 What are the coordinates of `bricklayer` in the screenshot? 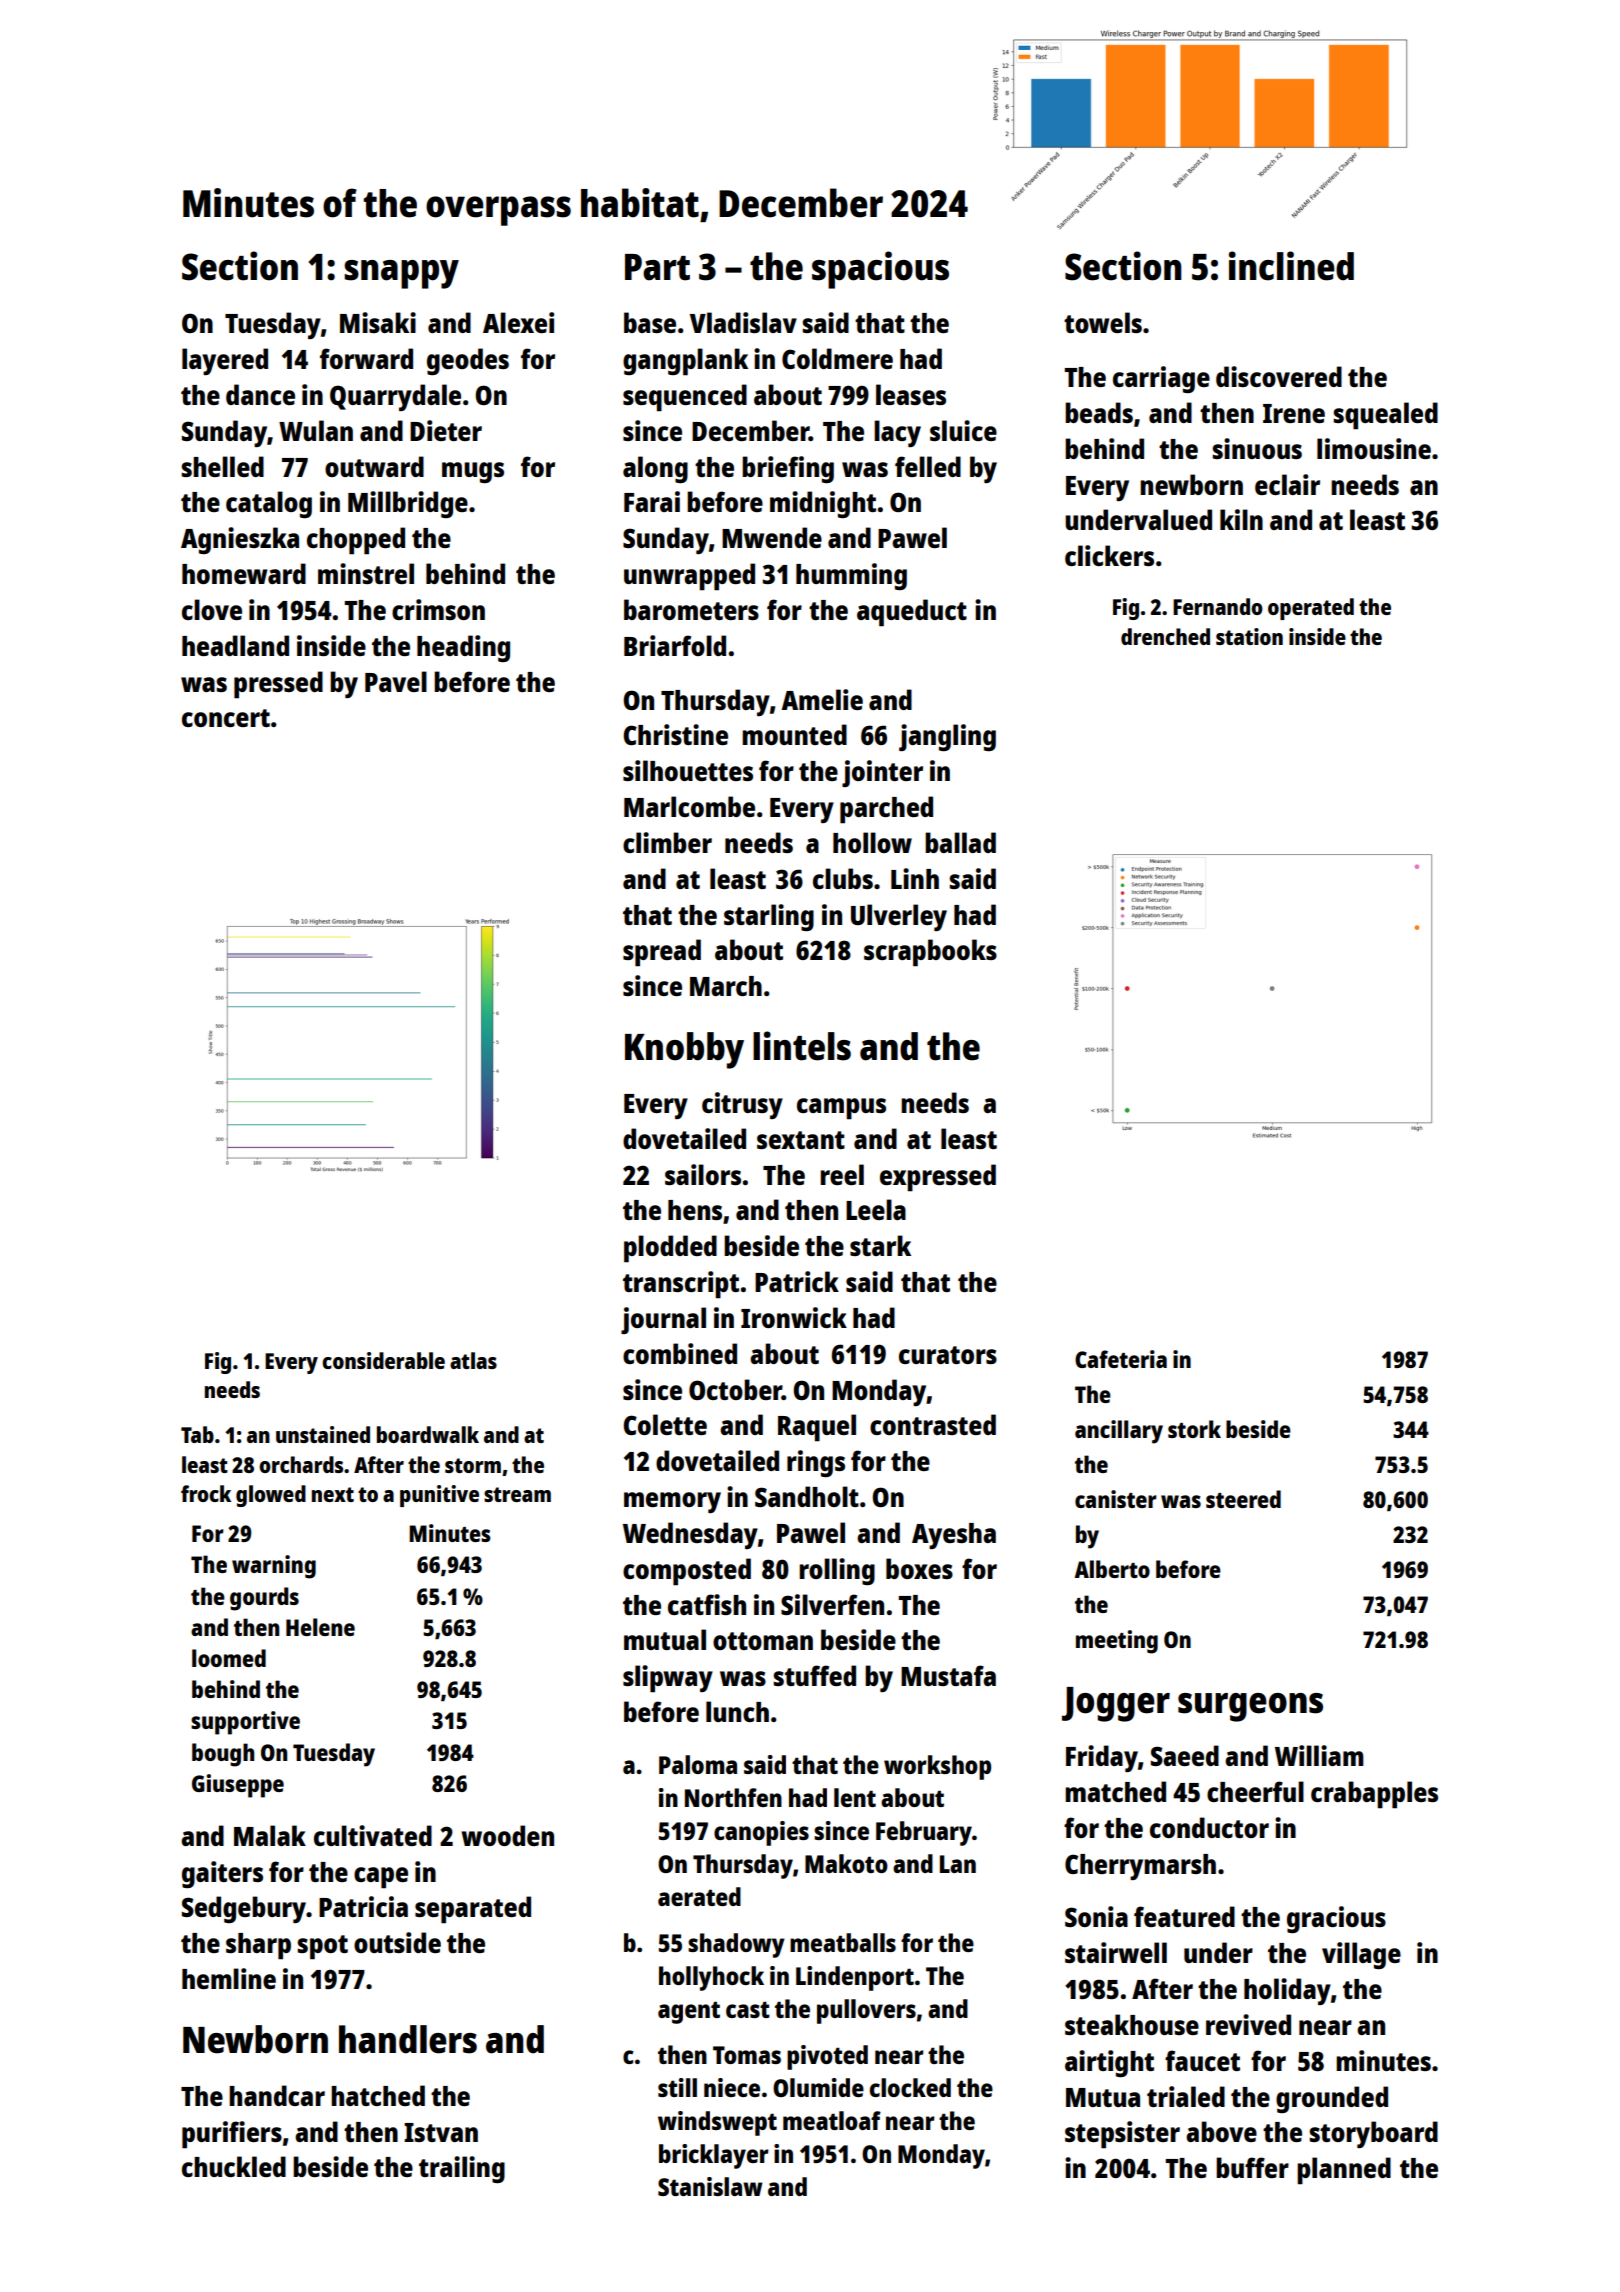 It's located at (714, 2156).
